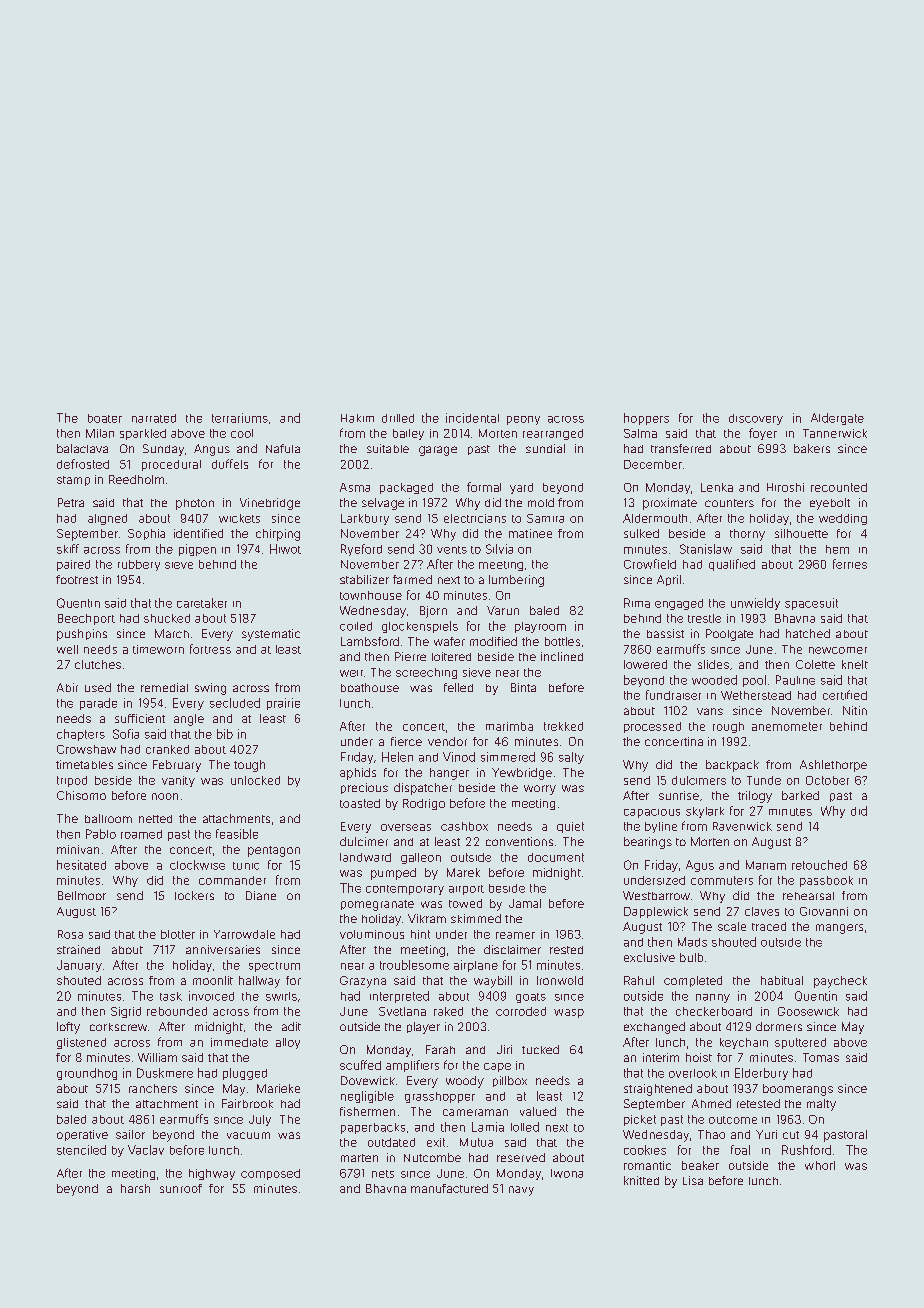 This document has height=1308, width=924. I want to click on Rushford, so click(806, 1150).
